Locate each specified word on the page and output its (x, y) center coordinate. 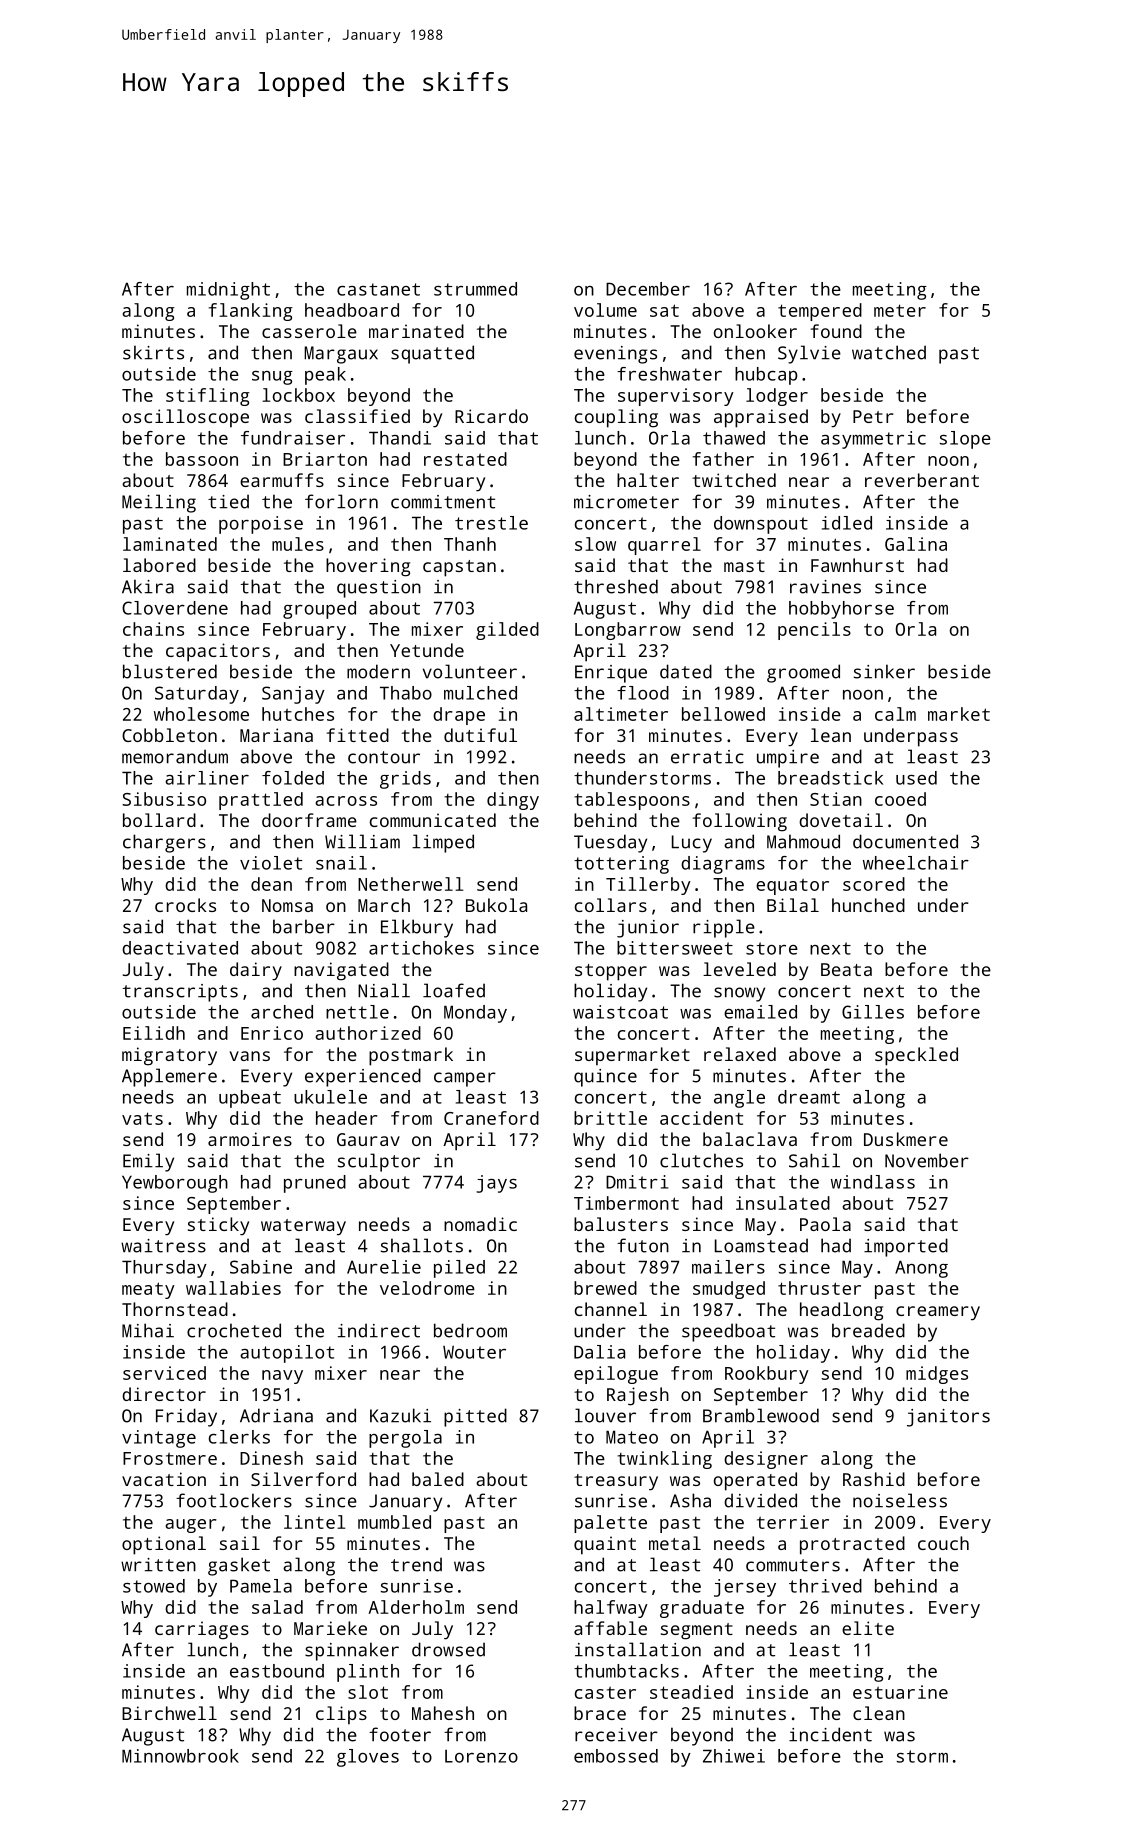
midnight (228, 291)
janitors (948, 1418)
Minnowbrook (180, 1756)
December (648, 289)
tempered (820, 312)
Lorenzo (481, 1756)
